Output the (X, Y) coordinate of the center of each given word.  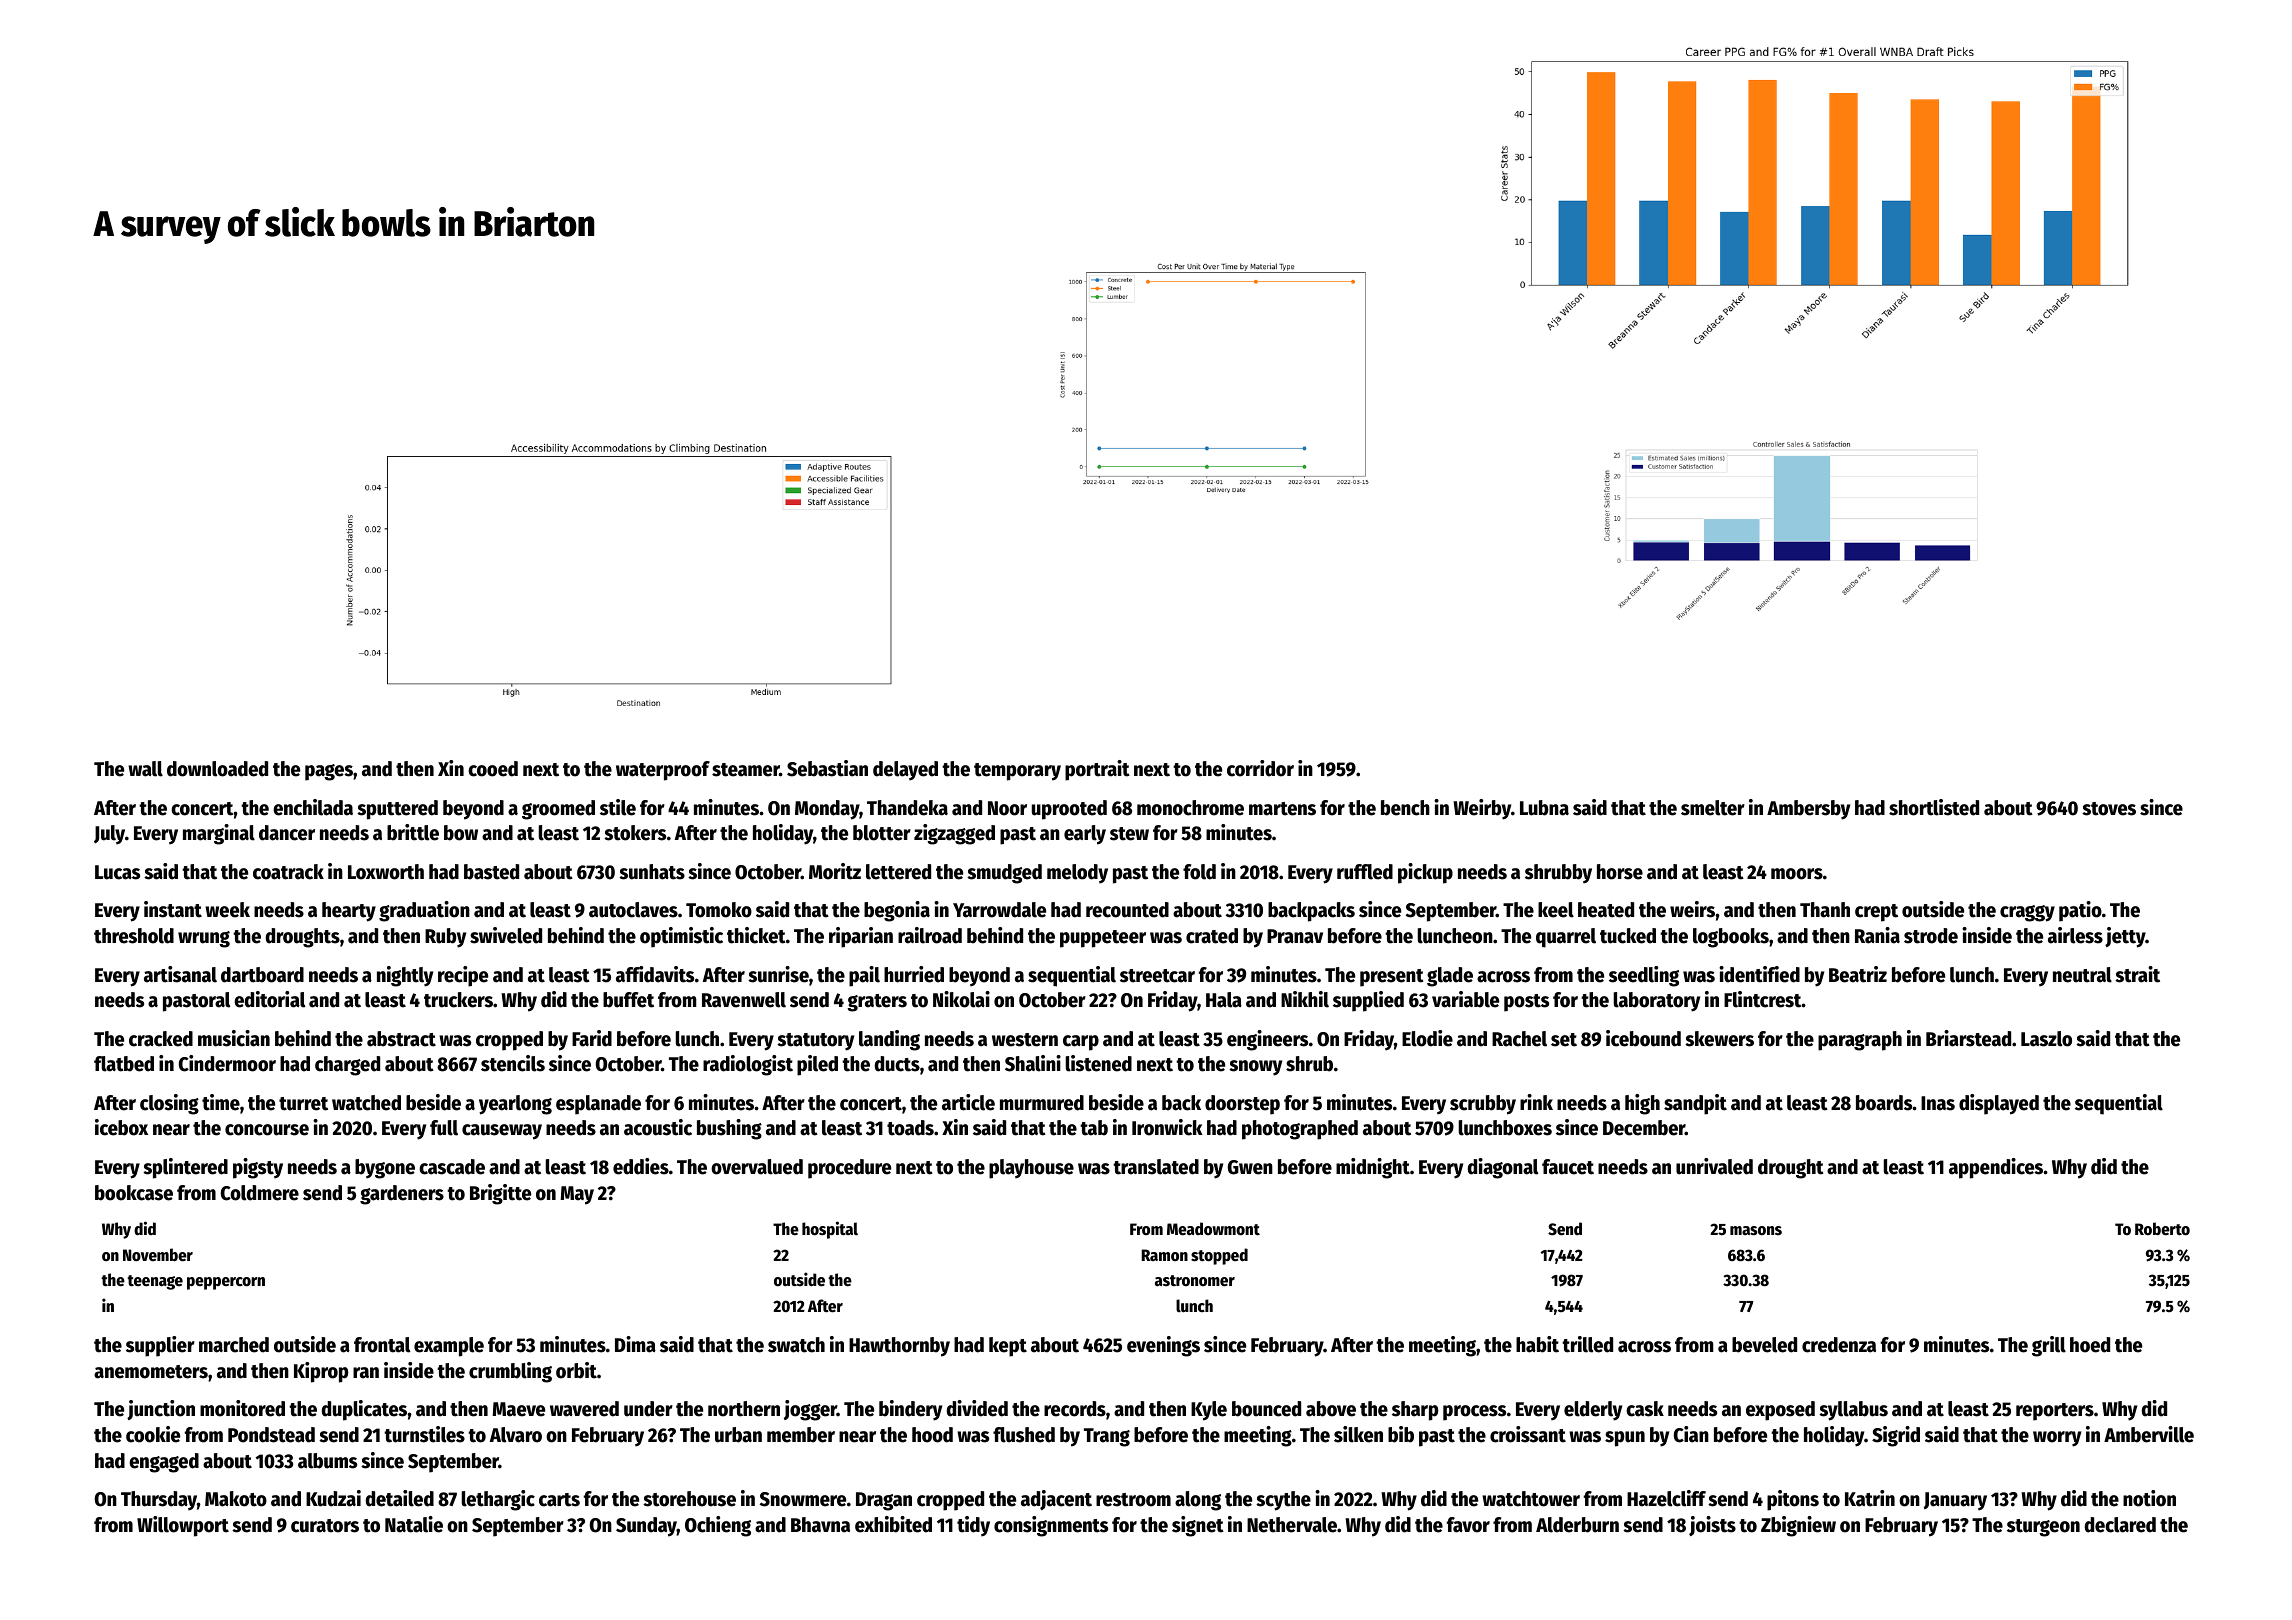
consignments (1051, 1526)
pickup (1425, 873)
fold (1199, 872)
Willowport (183, 1526)
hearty (349, 912)
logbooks (1731, 938)
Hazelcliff (1666, 1498)
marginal (219, 834)
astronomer (1195, 1281)
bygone (385, 1169)
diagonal (1503, 1168)
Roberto (2162, 1229)
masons (1756, 1231)
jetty (2125, 937)
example (449, 1347)
